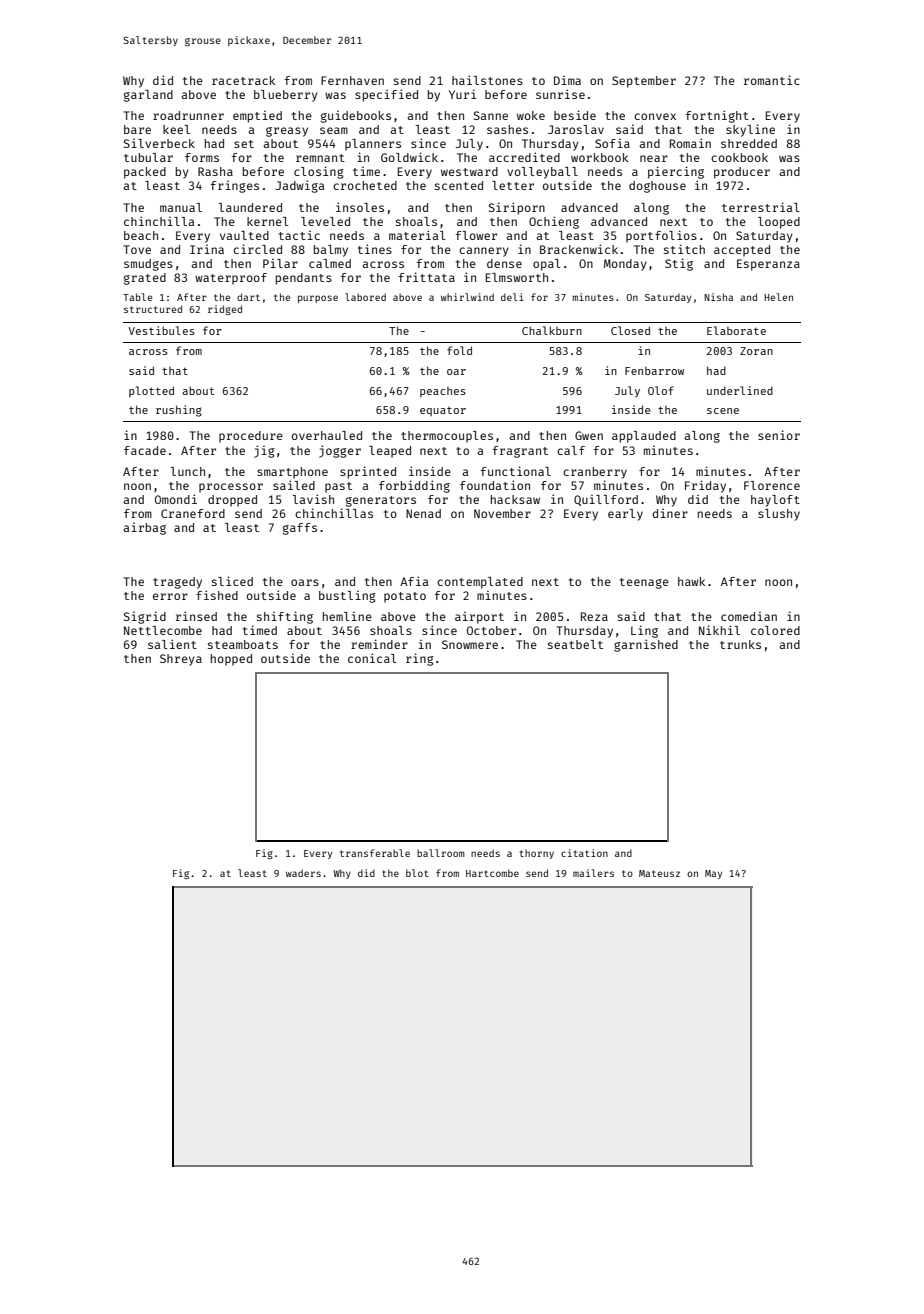 The width and height of the screenshot is (924, 1314). Describe the element at coordinates (740, 644) in the screenshot. I see `trunks` at that location.
